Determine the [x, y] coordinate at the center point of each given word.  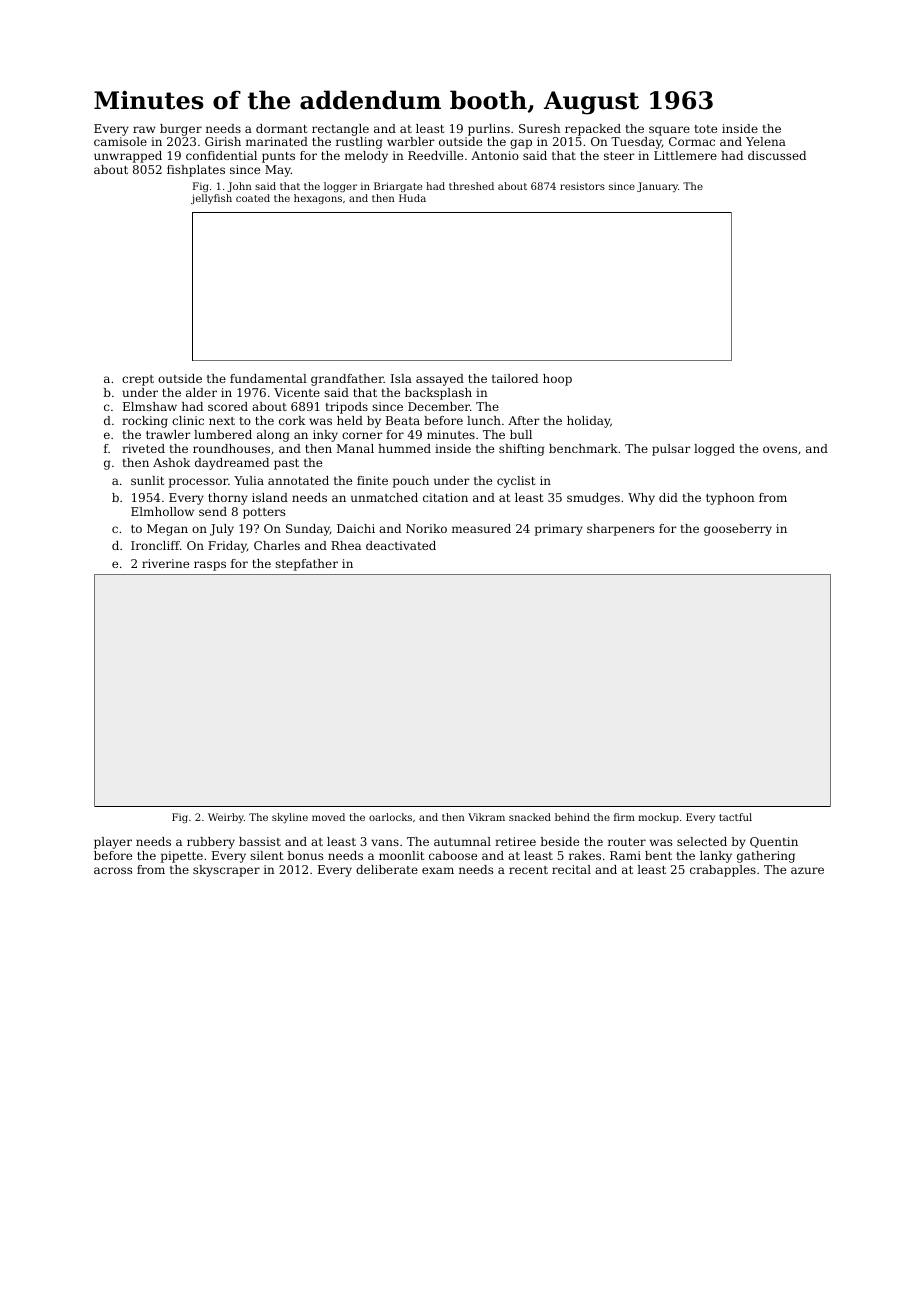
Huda [412, 198]
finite [372, 480]
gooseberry [738, 530]
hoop [557, 380]
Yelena [766, 141]
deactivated [401, 545]
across [113, 870]
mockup [658, 818]
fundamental [268, 378]
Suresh [540, 128]
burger [181, 130]
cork [292, 420]
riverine [165, 563]
